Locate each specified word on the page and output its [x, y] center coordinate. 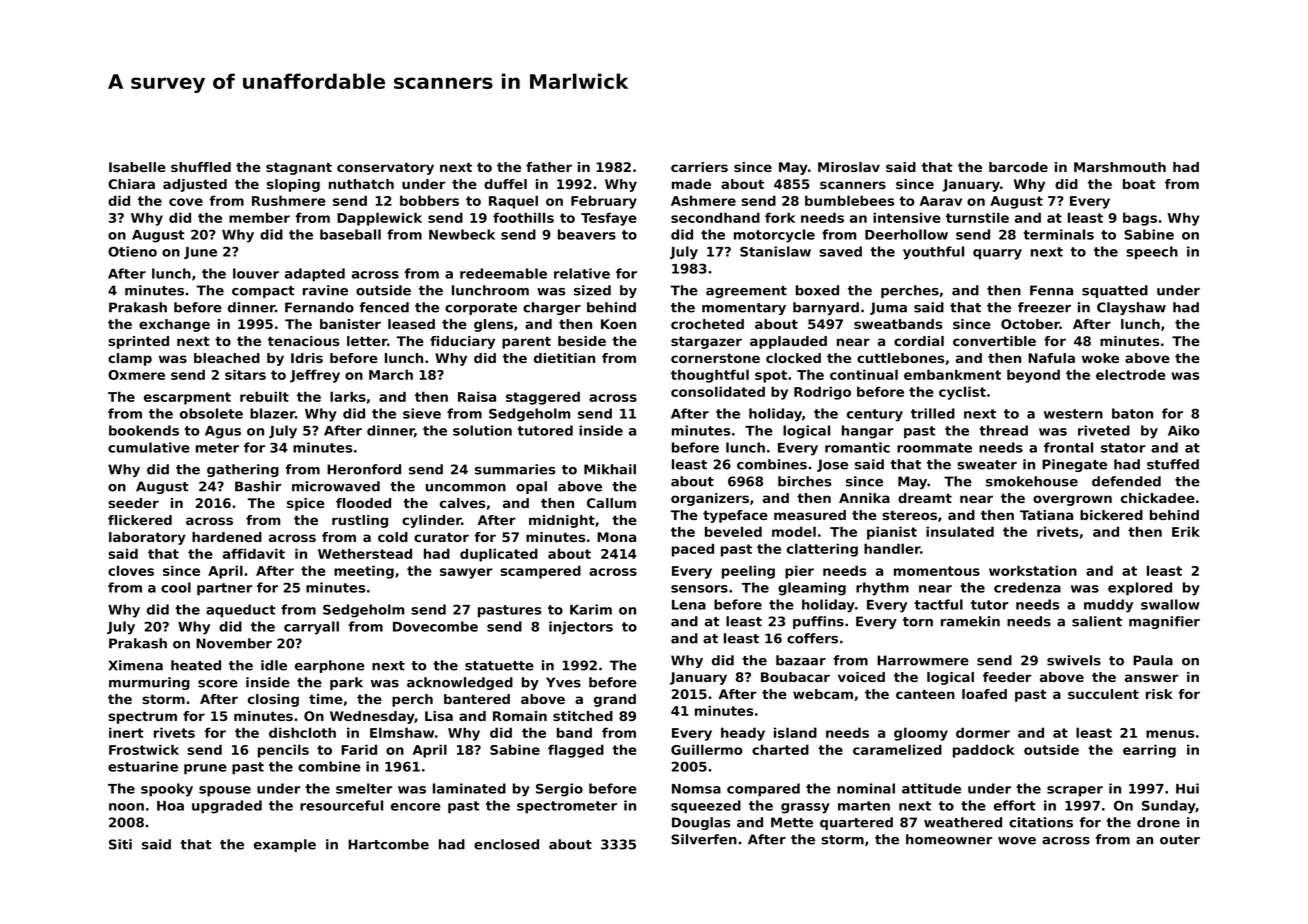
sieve [422, 413]
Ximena [135, 665]
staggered [543, 398]
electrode [1131, 374]
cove [186, 202]
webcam [823, 694]
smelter [364, 788]
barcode [1018, 167]
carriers [699, 167]
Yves [563, 682]
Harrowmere [923, 660]
